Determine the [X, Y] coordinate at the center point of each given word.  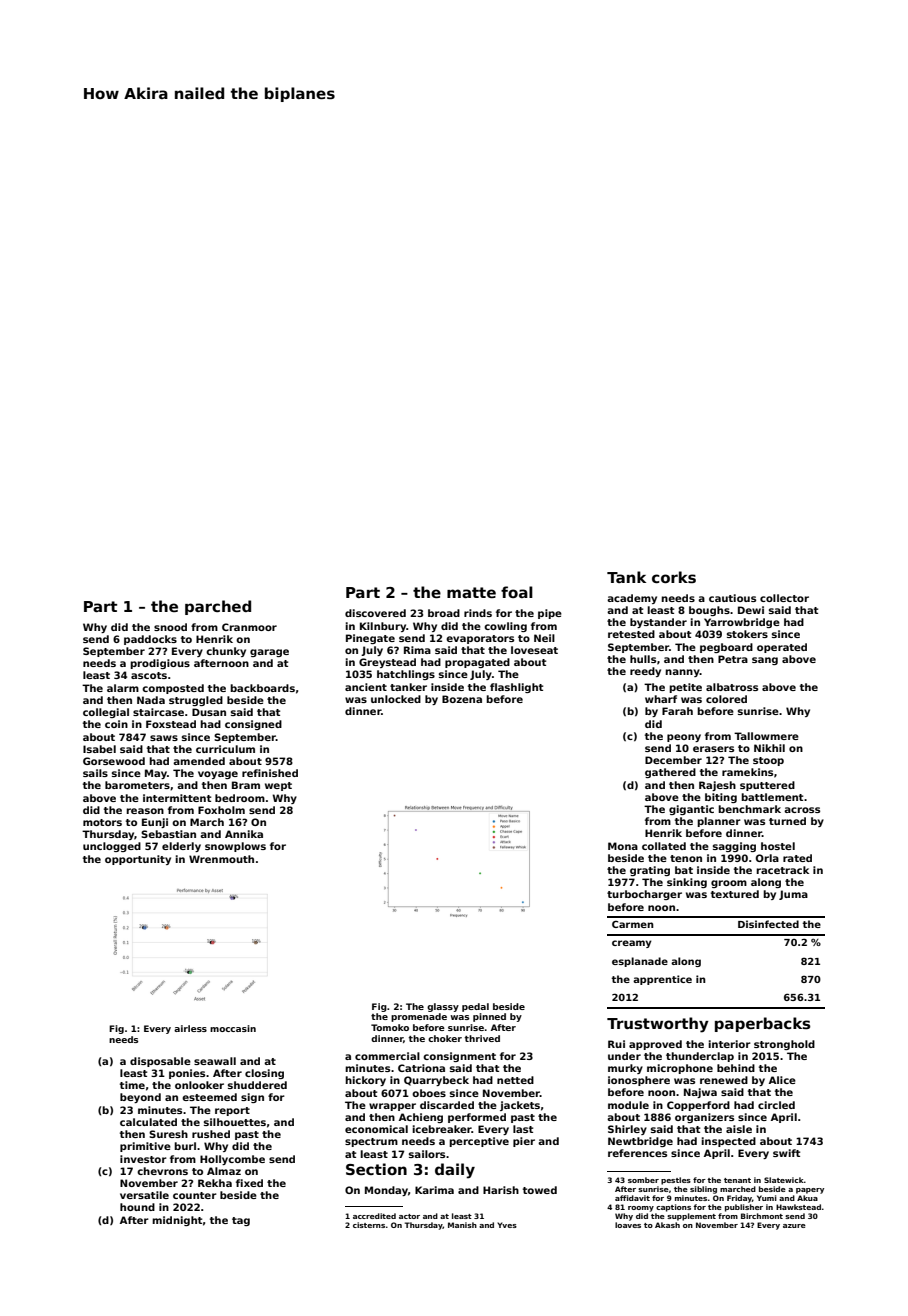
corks [674, 577]
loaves [628, 1225]
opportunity [138, 860]
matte [471, 592]
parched [218, 607]
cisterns [369, 1225]
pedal [475, 1007]
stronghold [784, 1045]
